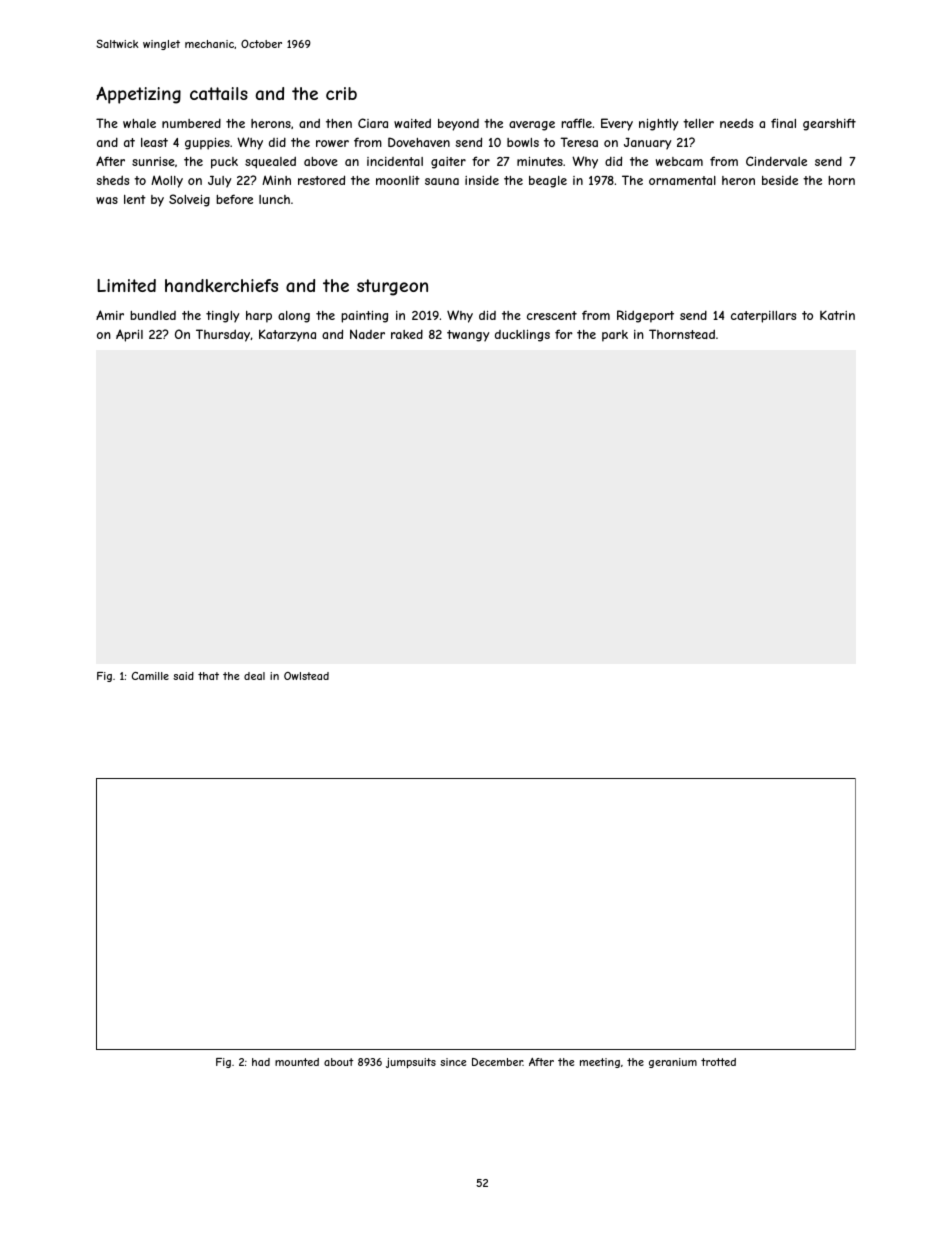  What do you see at coordinates (783, 123) in the page?
I see `final` at bounding box center [783, 123].
